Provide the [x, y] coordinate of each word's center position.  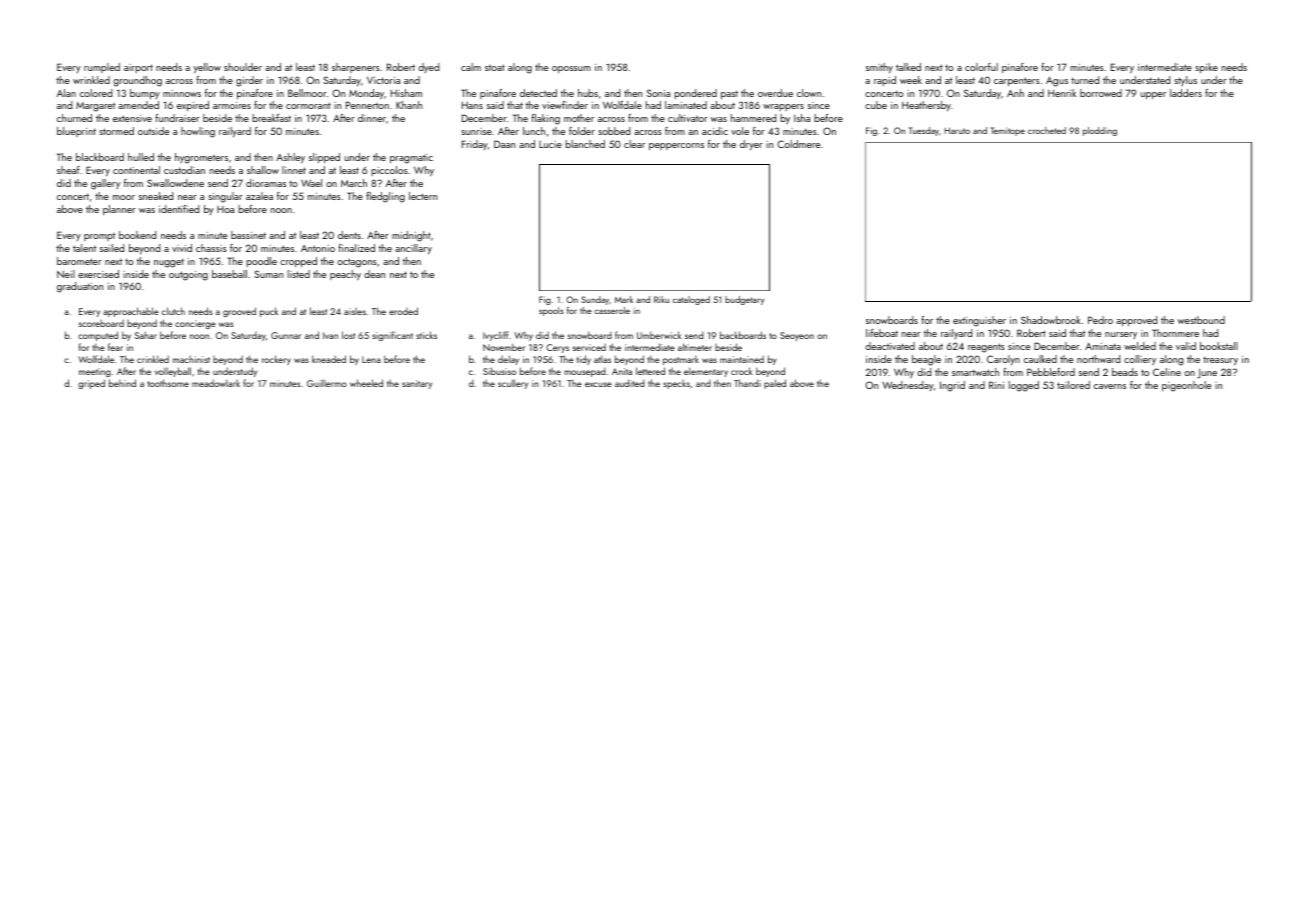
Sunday [595, 300]
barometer [79, 261]
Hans [472, 105]
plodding [1100, 131]
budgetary [744, 300]
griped [91, 384]
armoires [232, 105]
